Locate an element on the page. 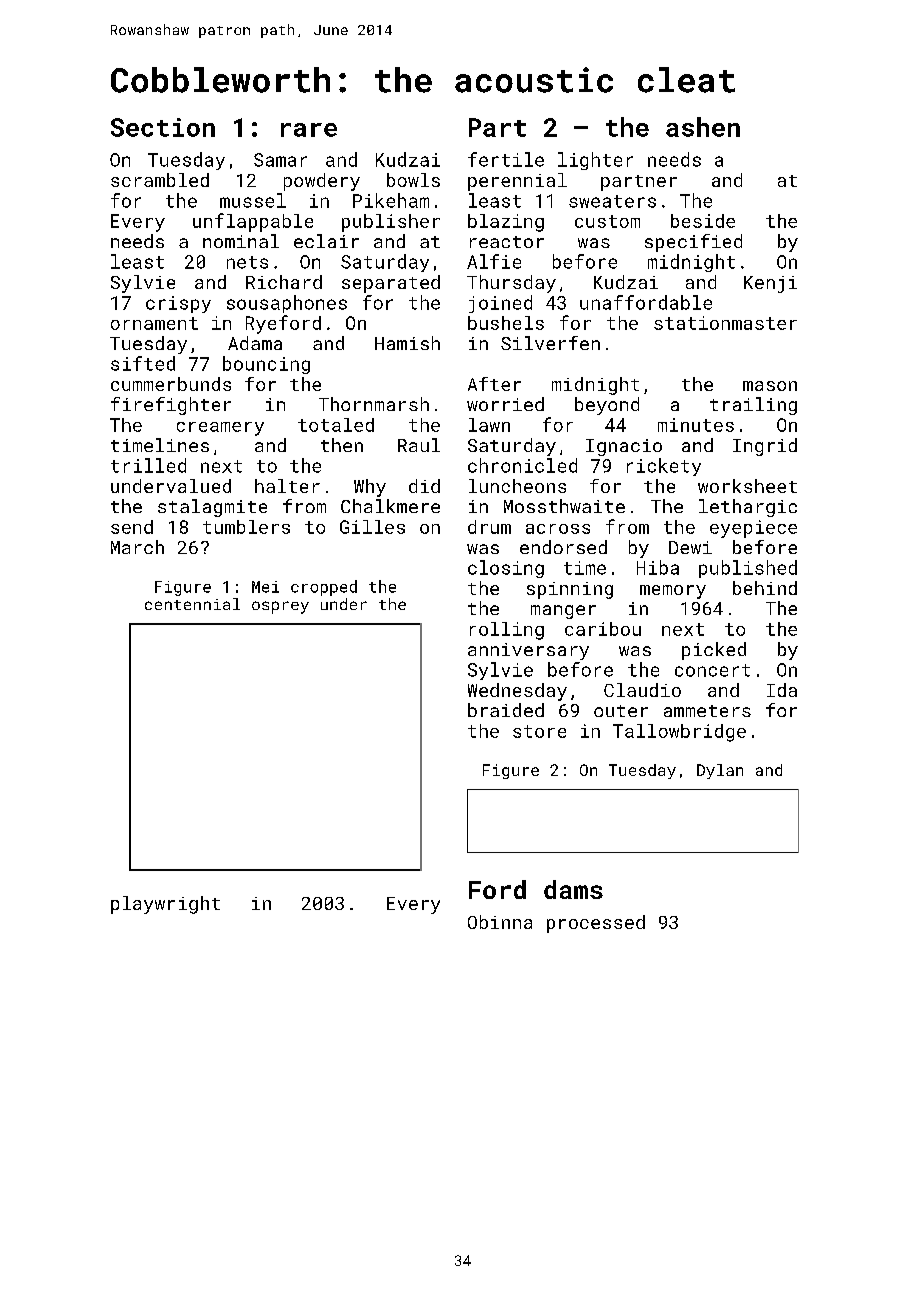 The image size is (908, 1316). rare is located at coordinates (309, 130).
